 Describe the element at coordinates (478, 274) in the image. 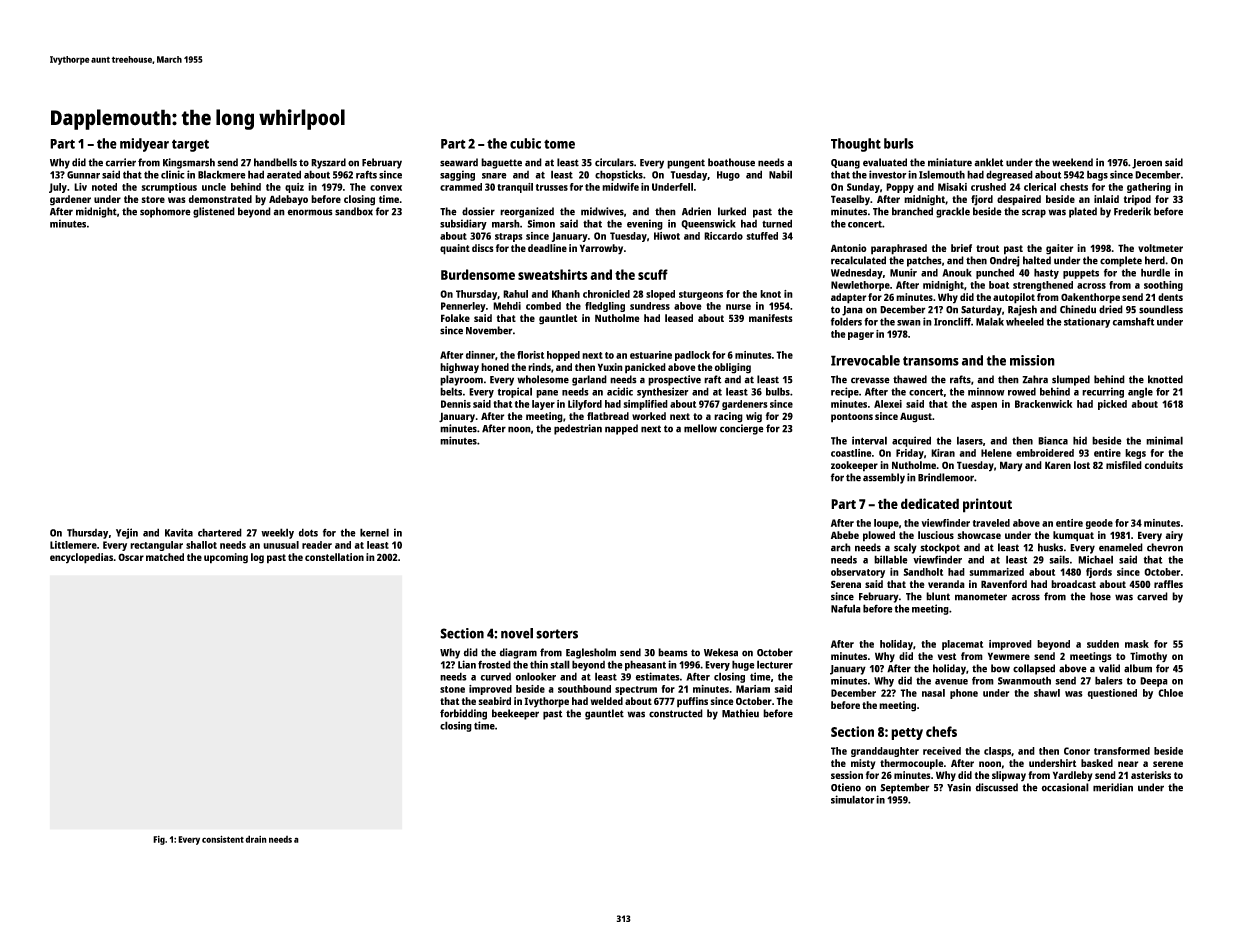

I see `Burdensome` at that location.
